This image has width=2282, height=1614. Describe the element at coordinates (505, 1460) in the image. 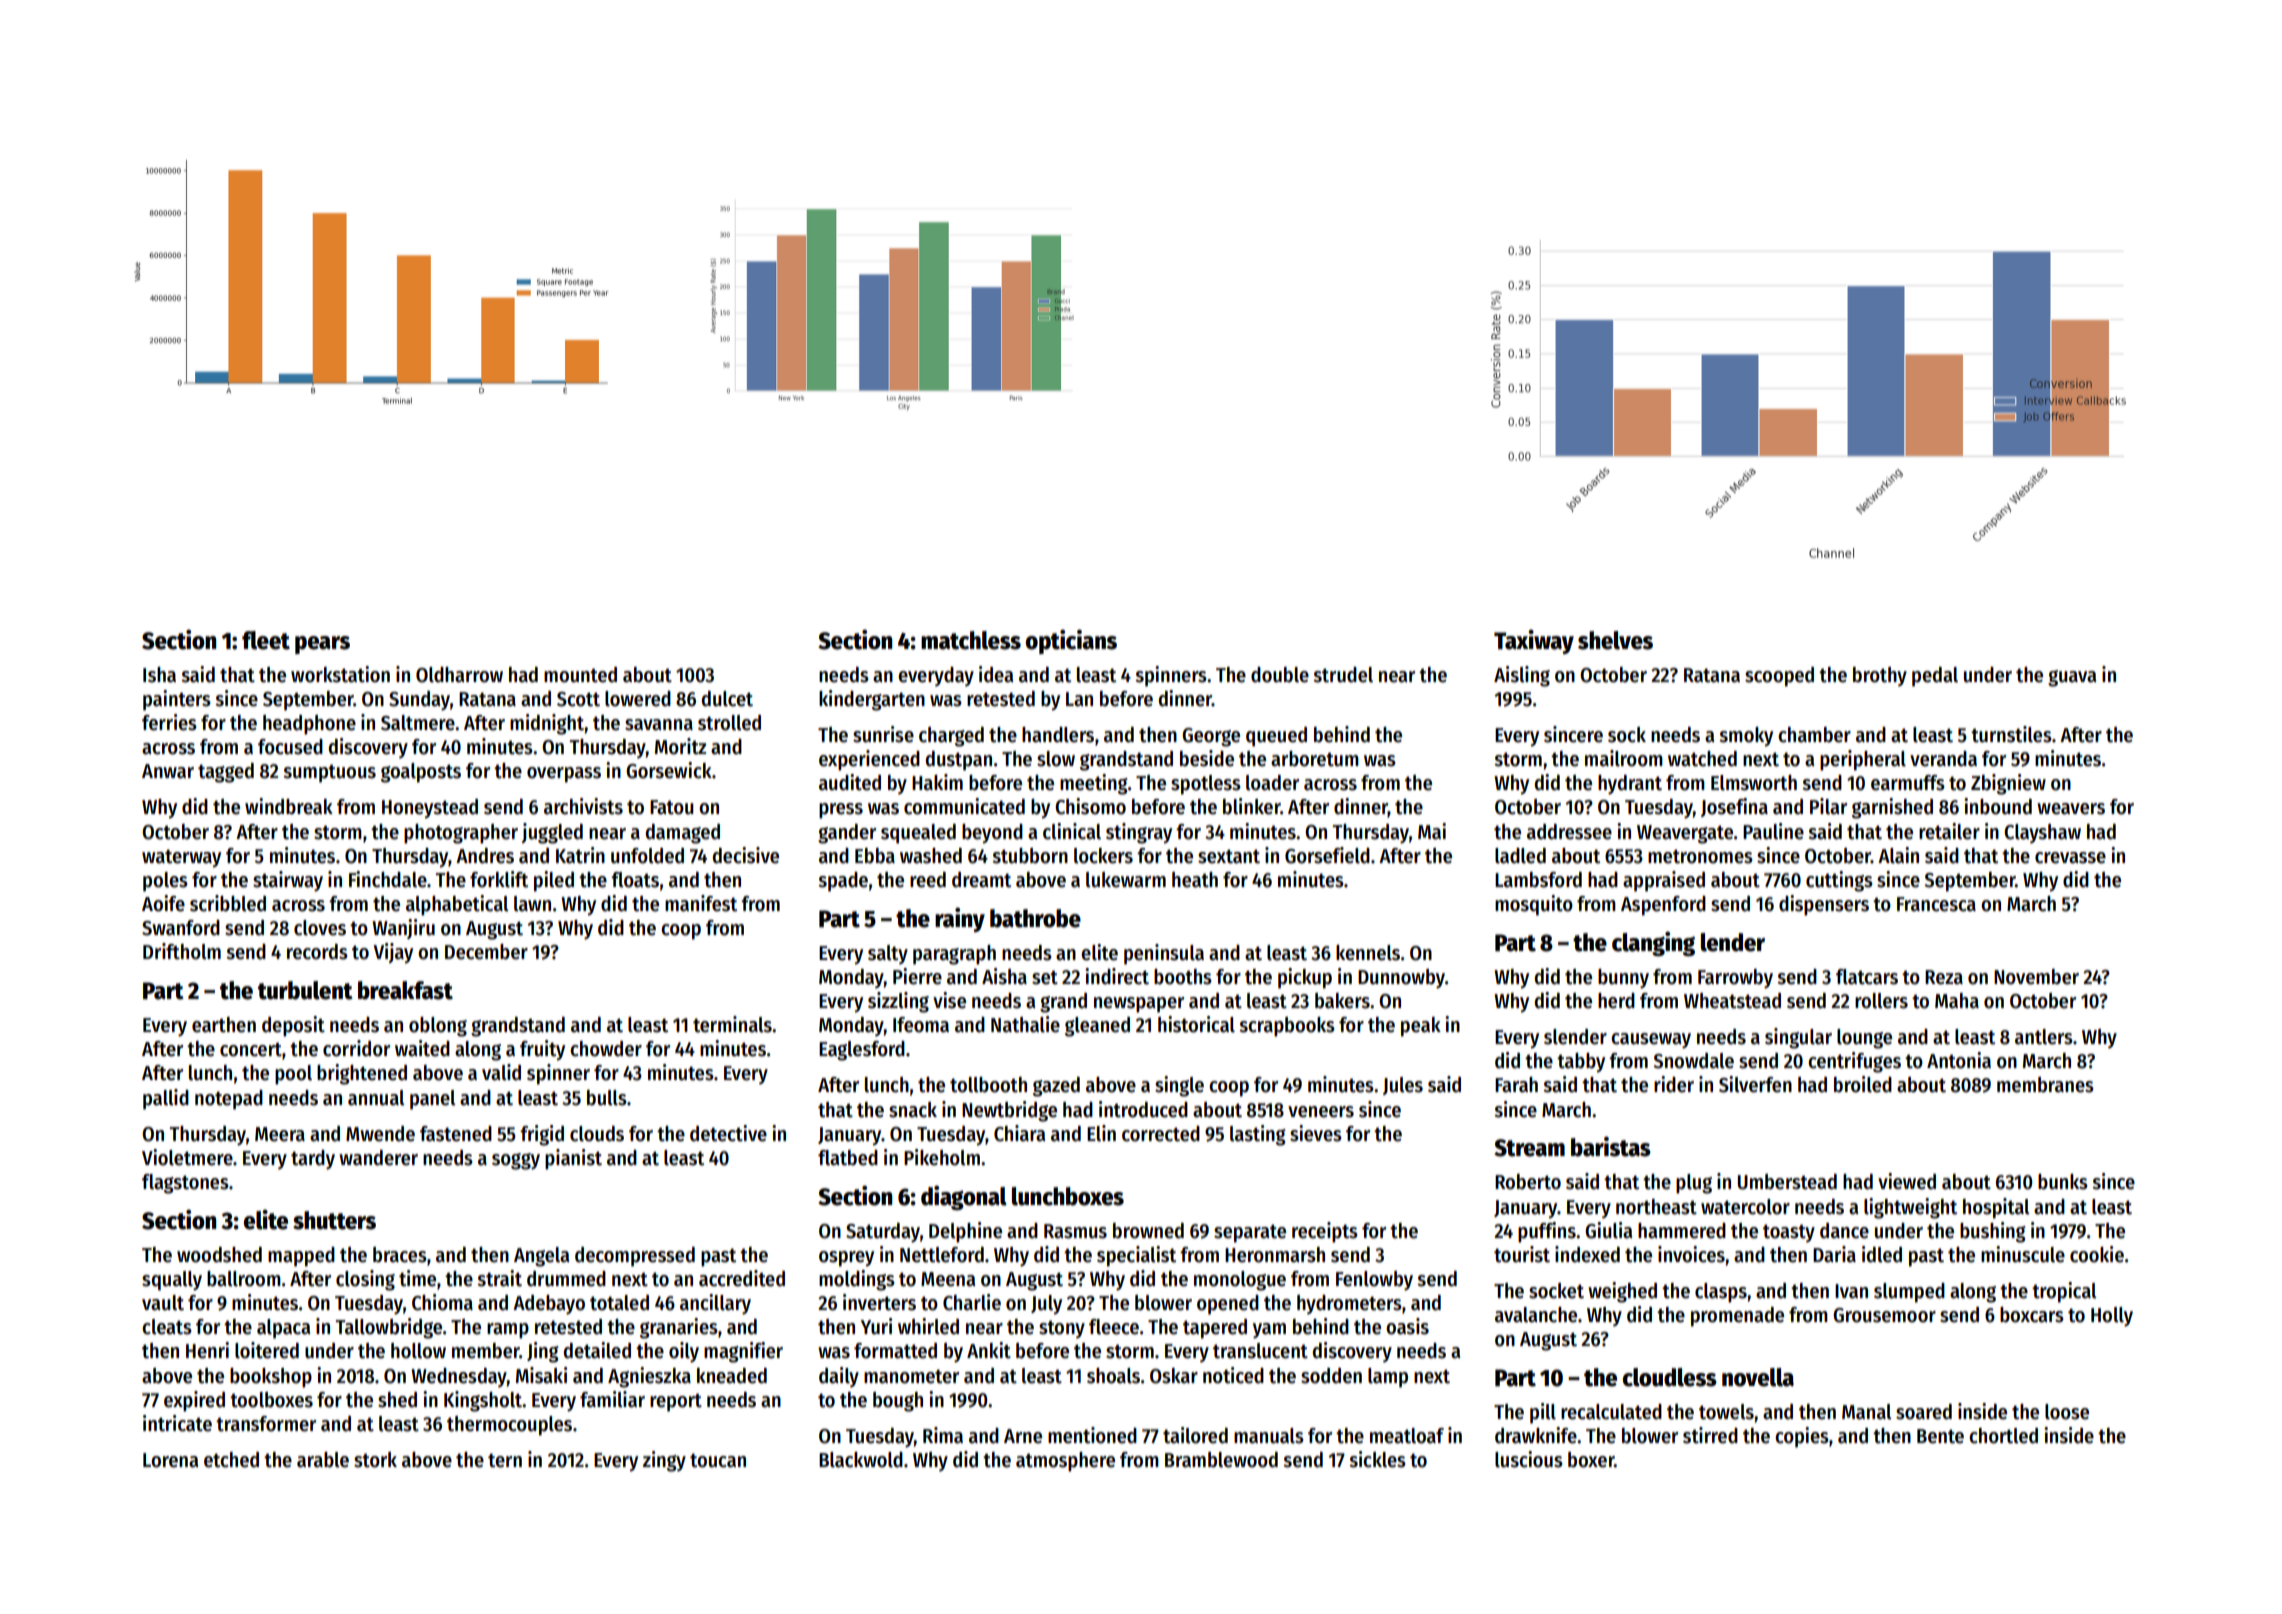

I see `tern` at that location.
